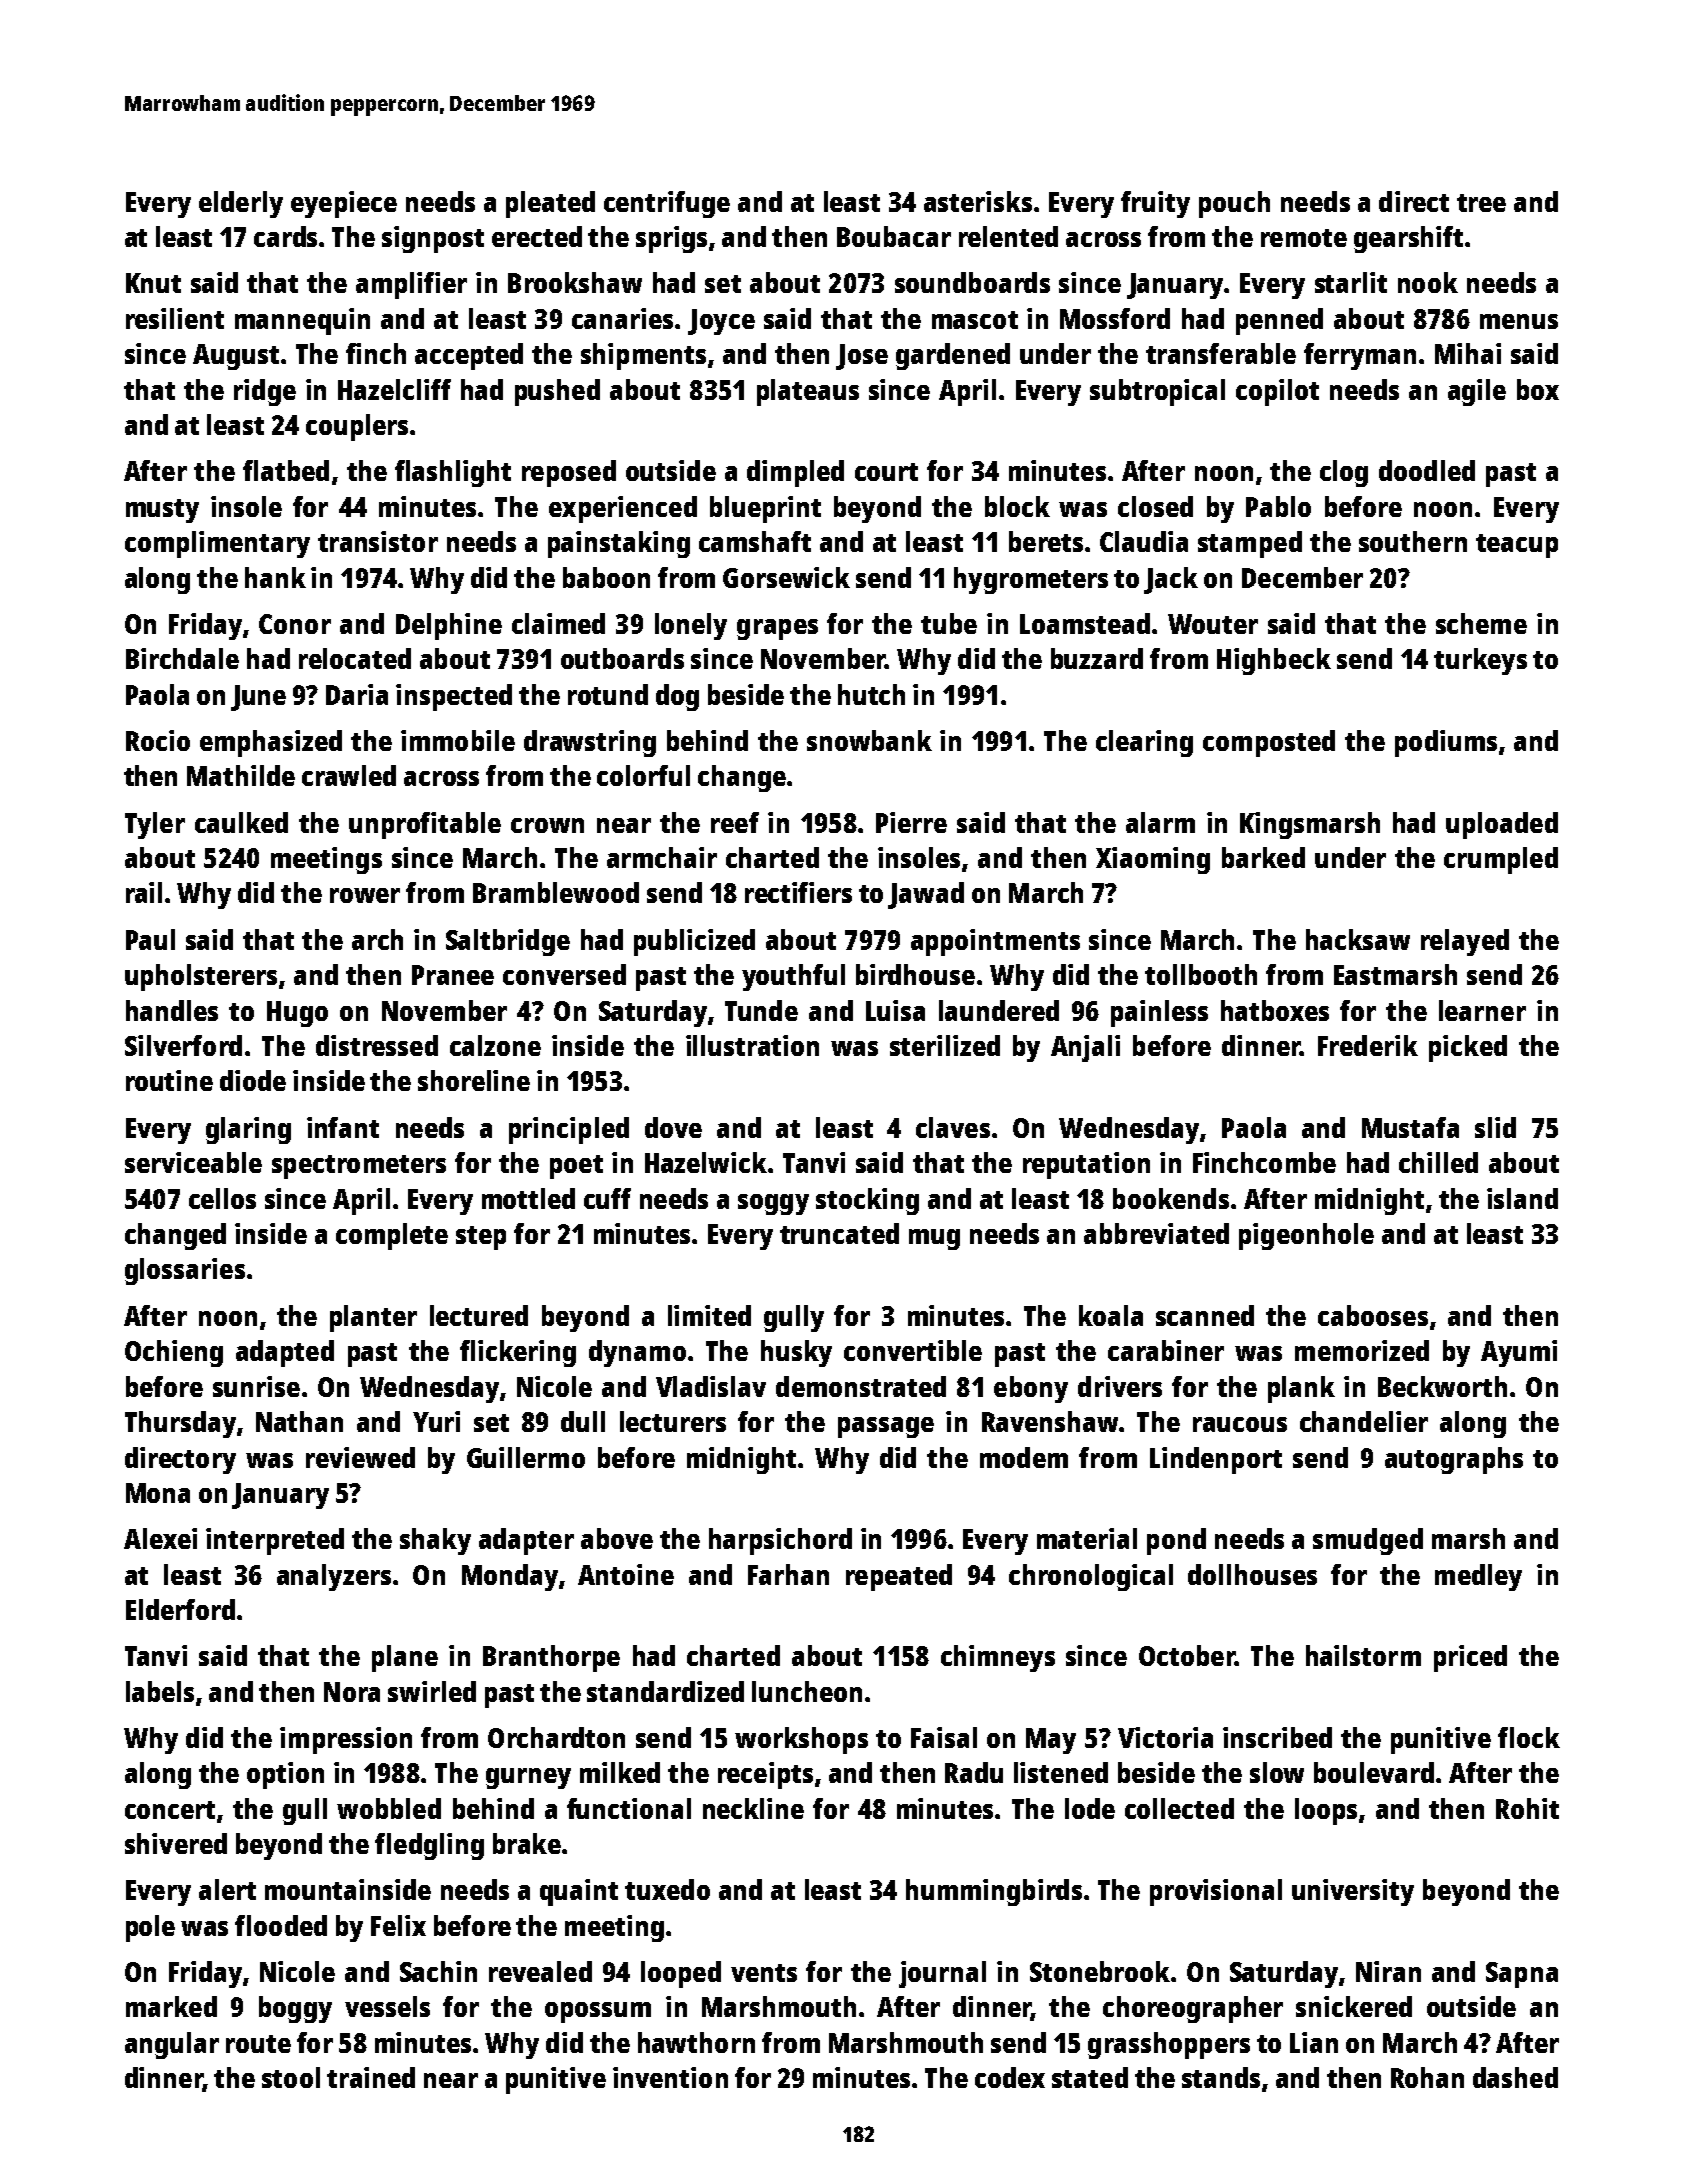 The height and width of the screenshot is (2178, 1683). What do you see at coordinates (972, 282) in the screenshot?
I see `soundboards` at bounding box center [972, 282].
